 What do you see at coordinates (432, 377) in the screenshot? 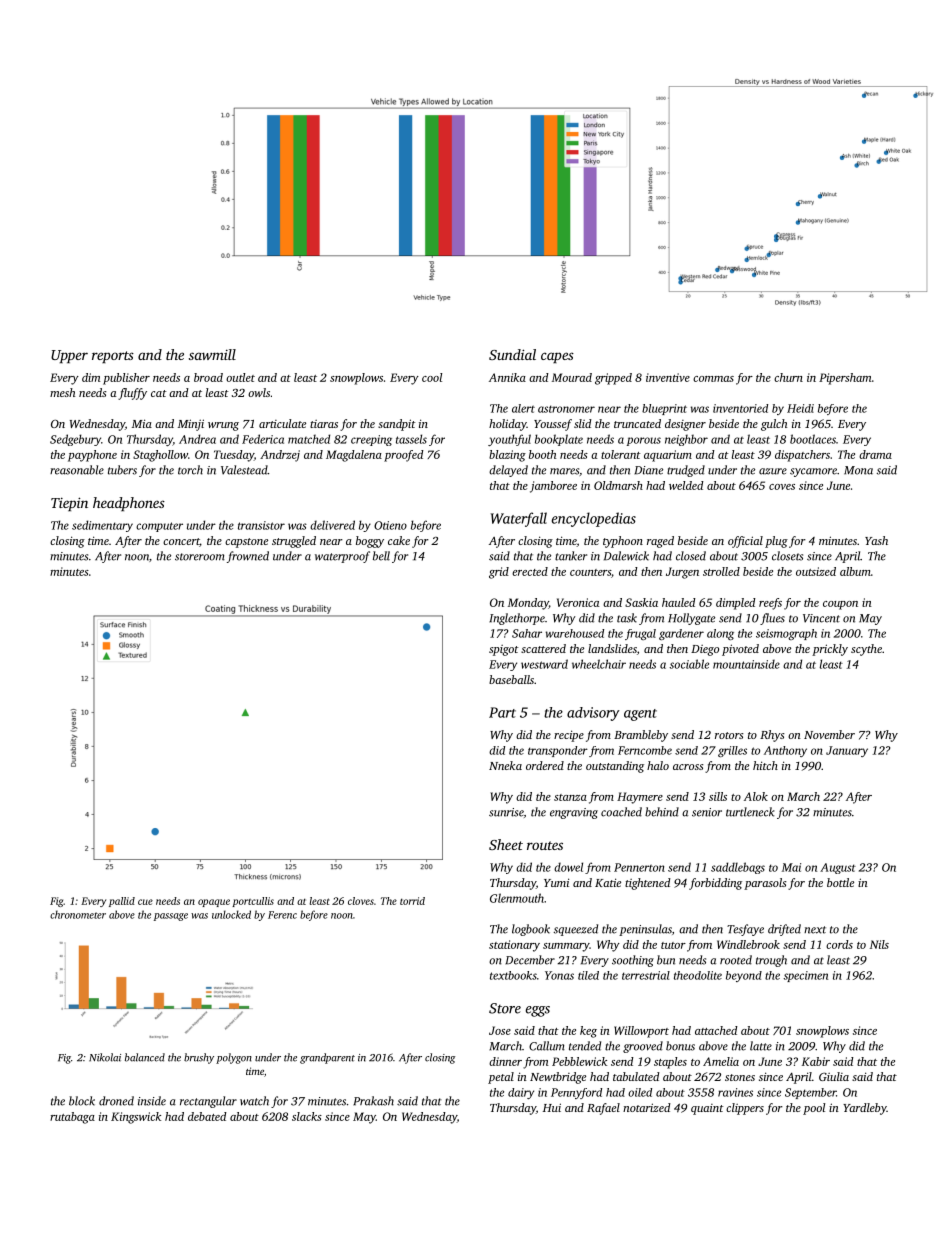
I see `cool` at bounding box center [432, 377].
